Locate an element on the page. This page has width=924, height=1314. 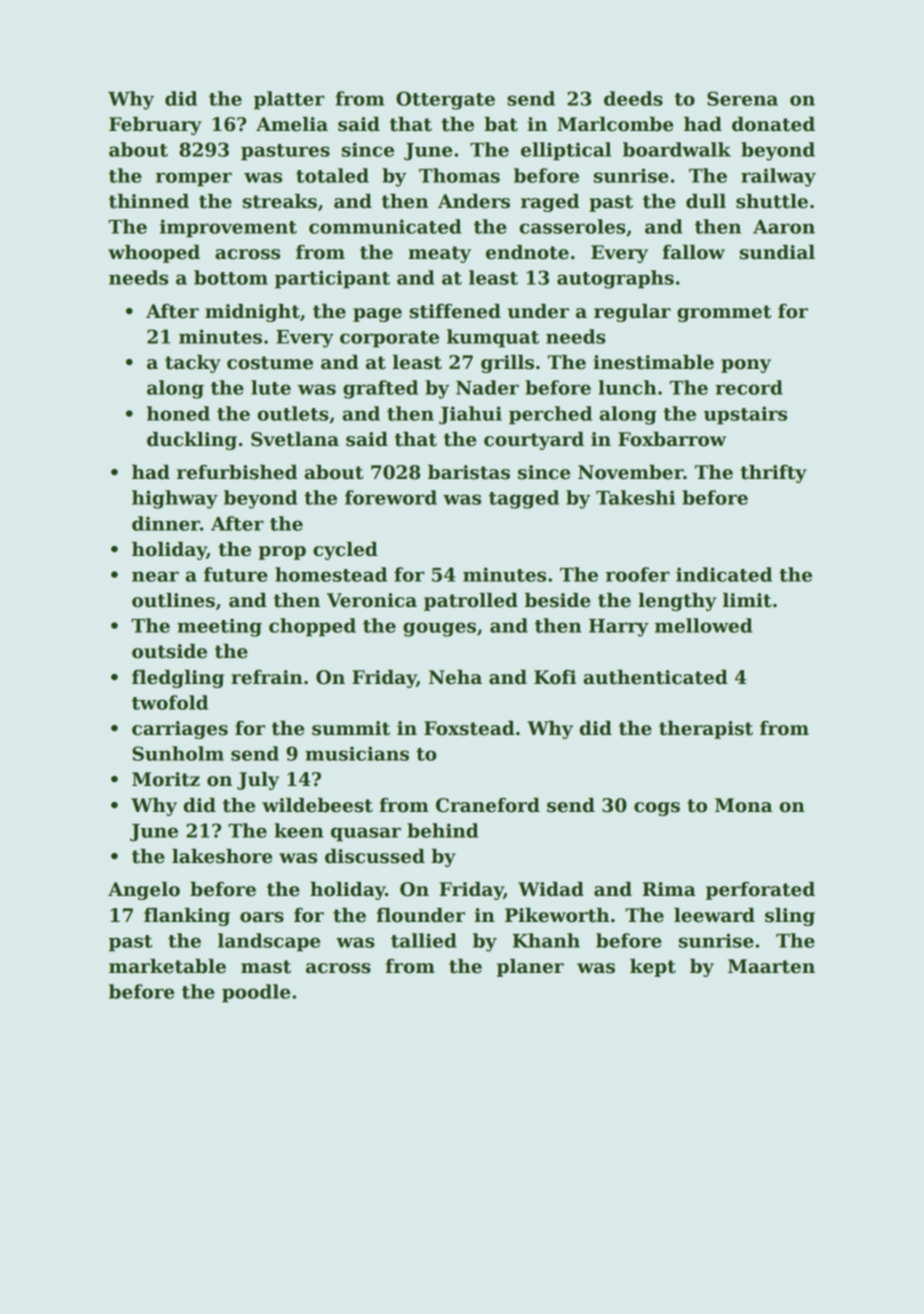
Serena is located at coordinates (742, 98).
